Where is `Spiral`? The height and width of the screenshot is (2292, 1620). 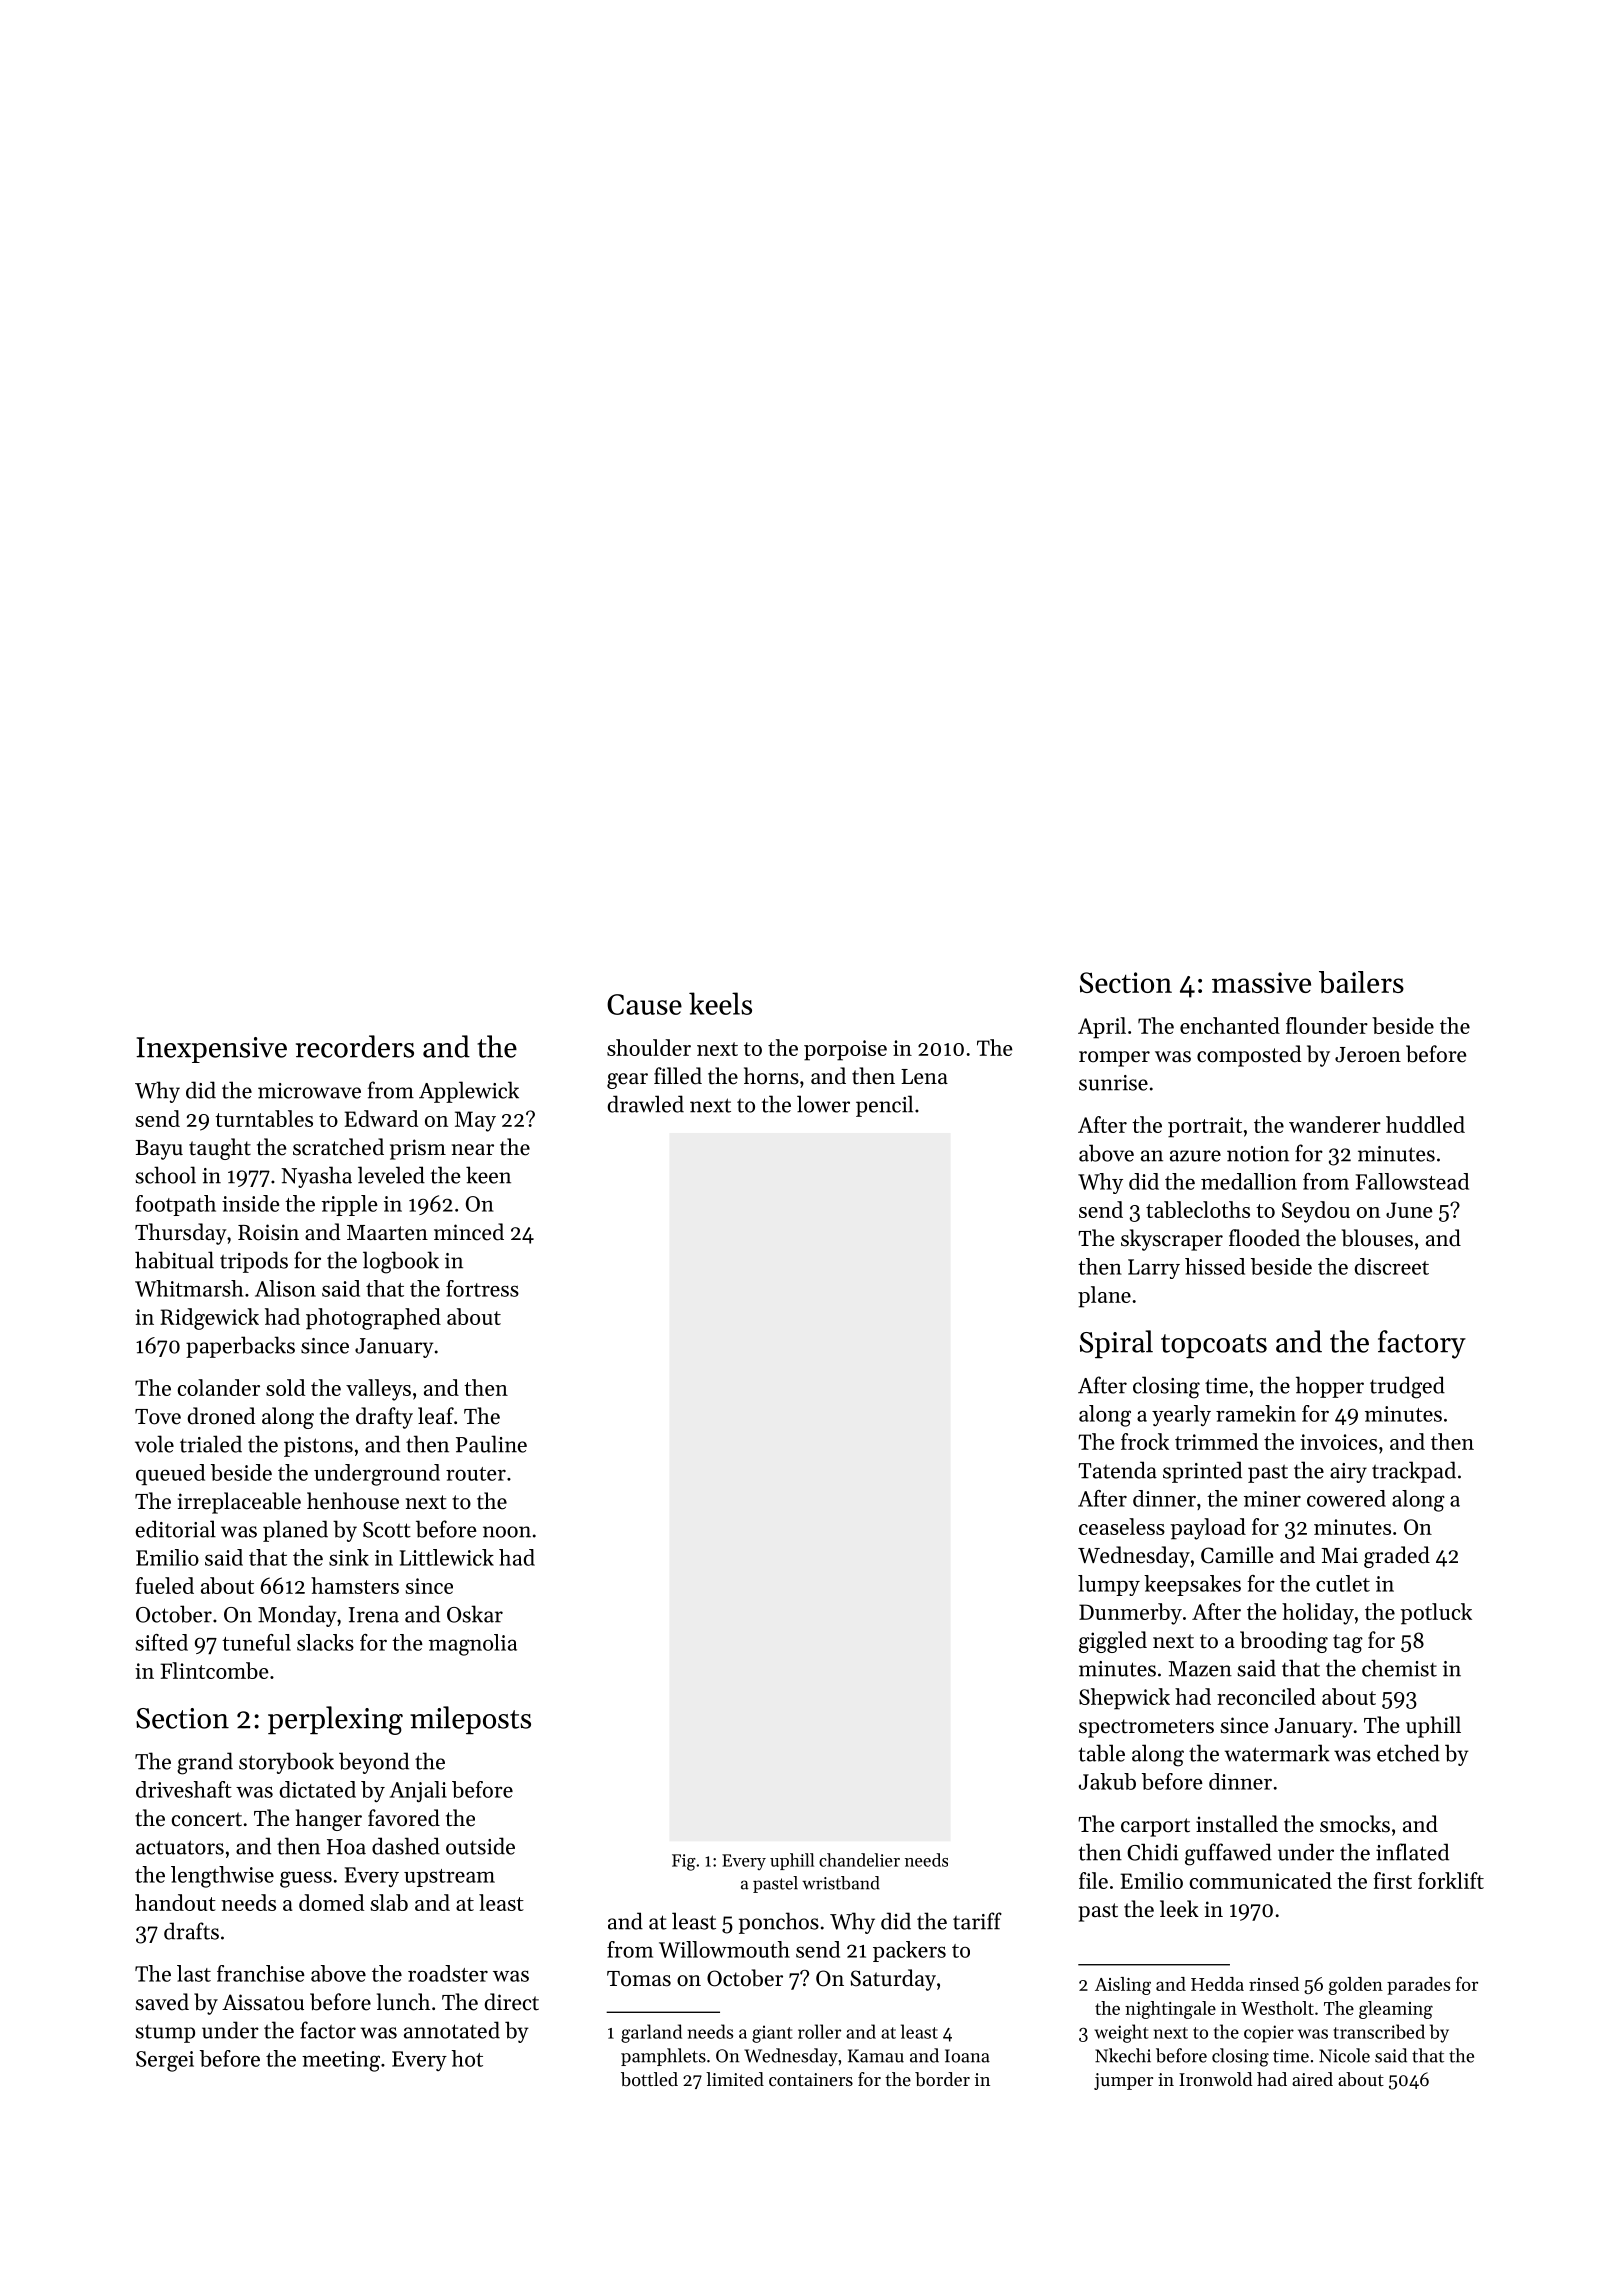 Spiral is located at coordinates (1116, 1344).
